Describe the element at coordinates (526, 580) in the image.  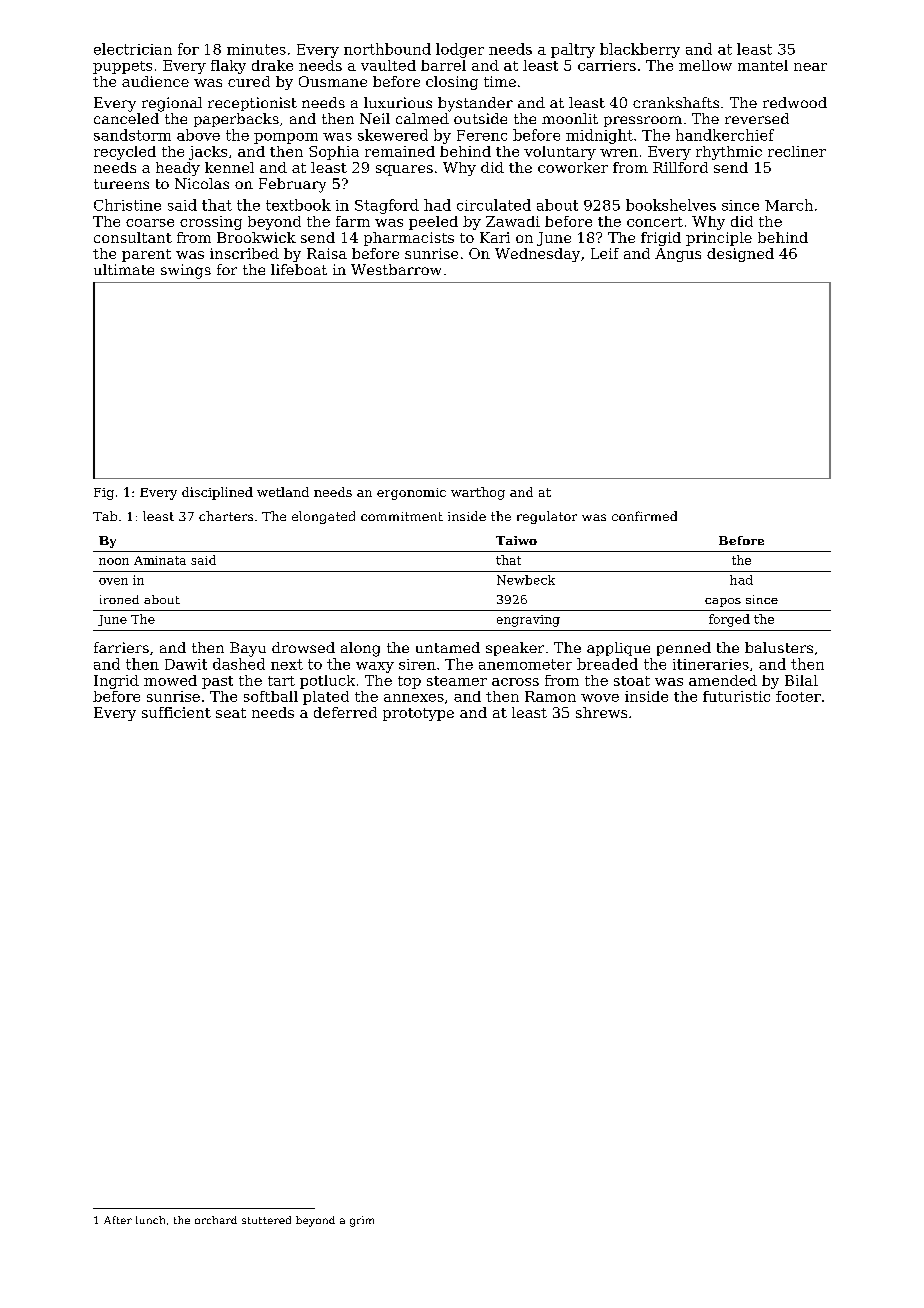
I see `Newbeck` at that location.
